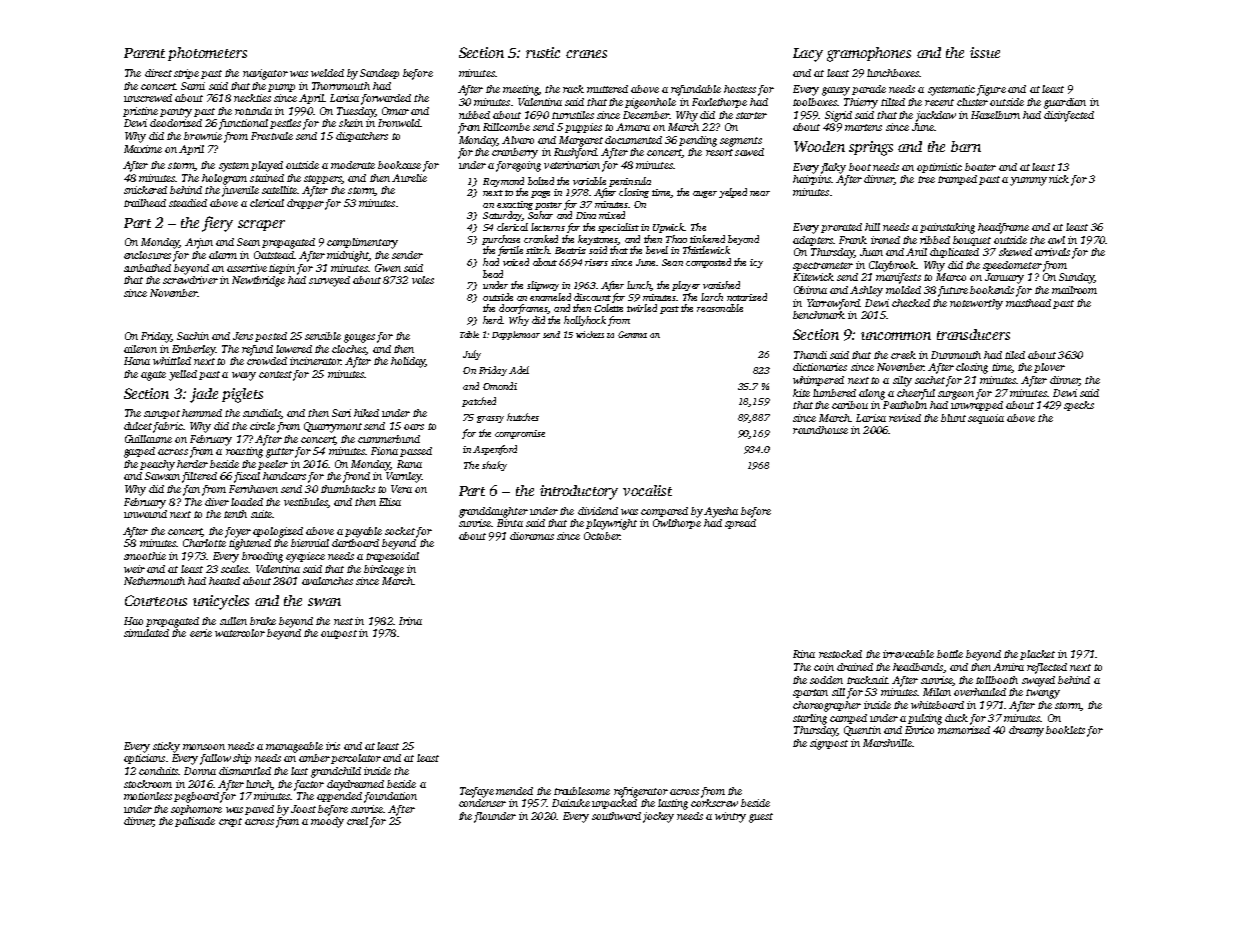 This screenshot has width=1233, height=952. What do you see at coordinates (146, 633) in the screenshot?
I see `simulated` at bounding box center [146, 633].
